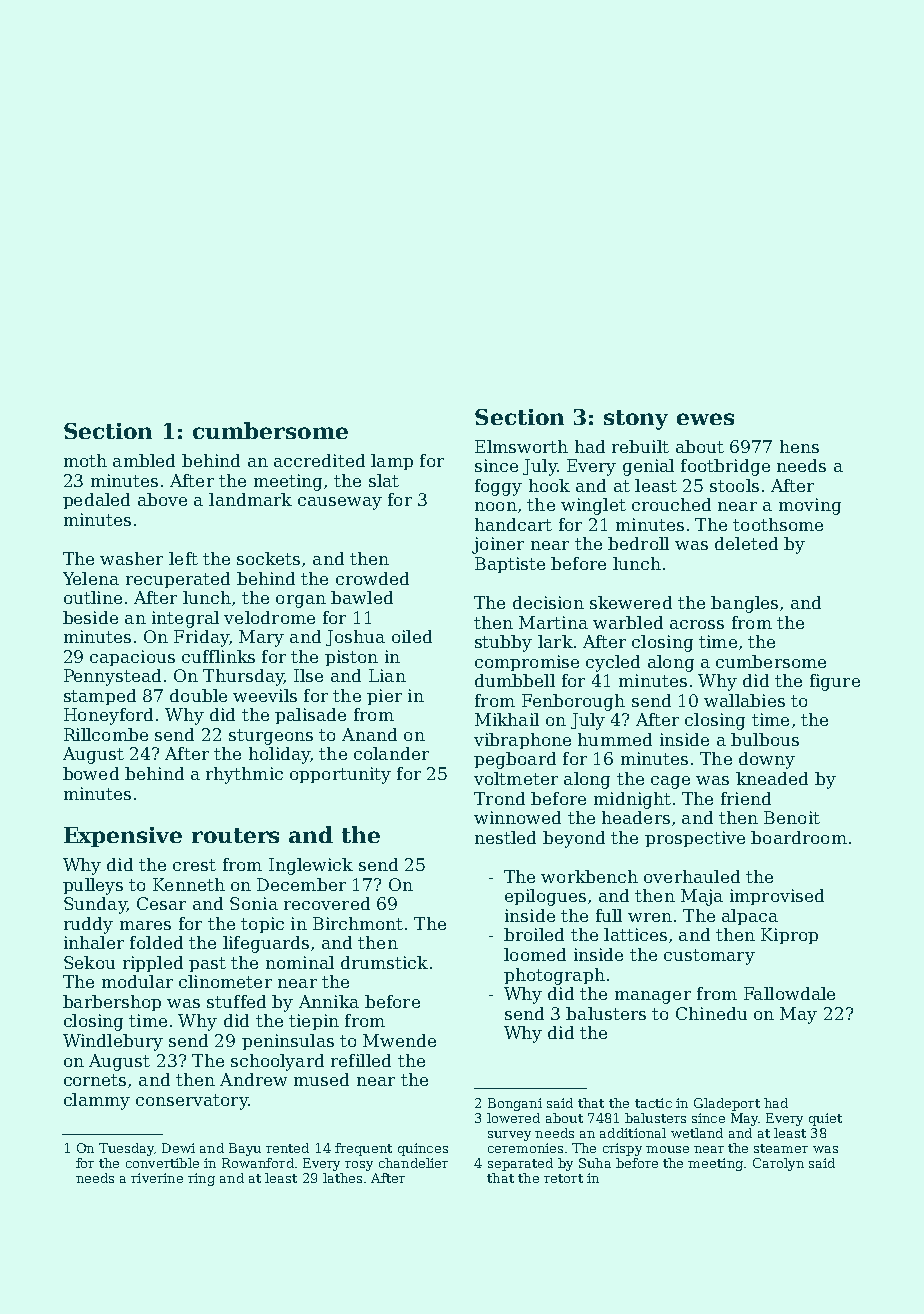  What do you see at coordinates (545, 897) in the screenshot?
I see `epilogues` at bounding box center [545, 897].
